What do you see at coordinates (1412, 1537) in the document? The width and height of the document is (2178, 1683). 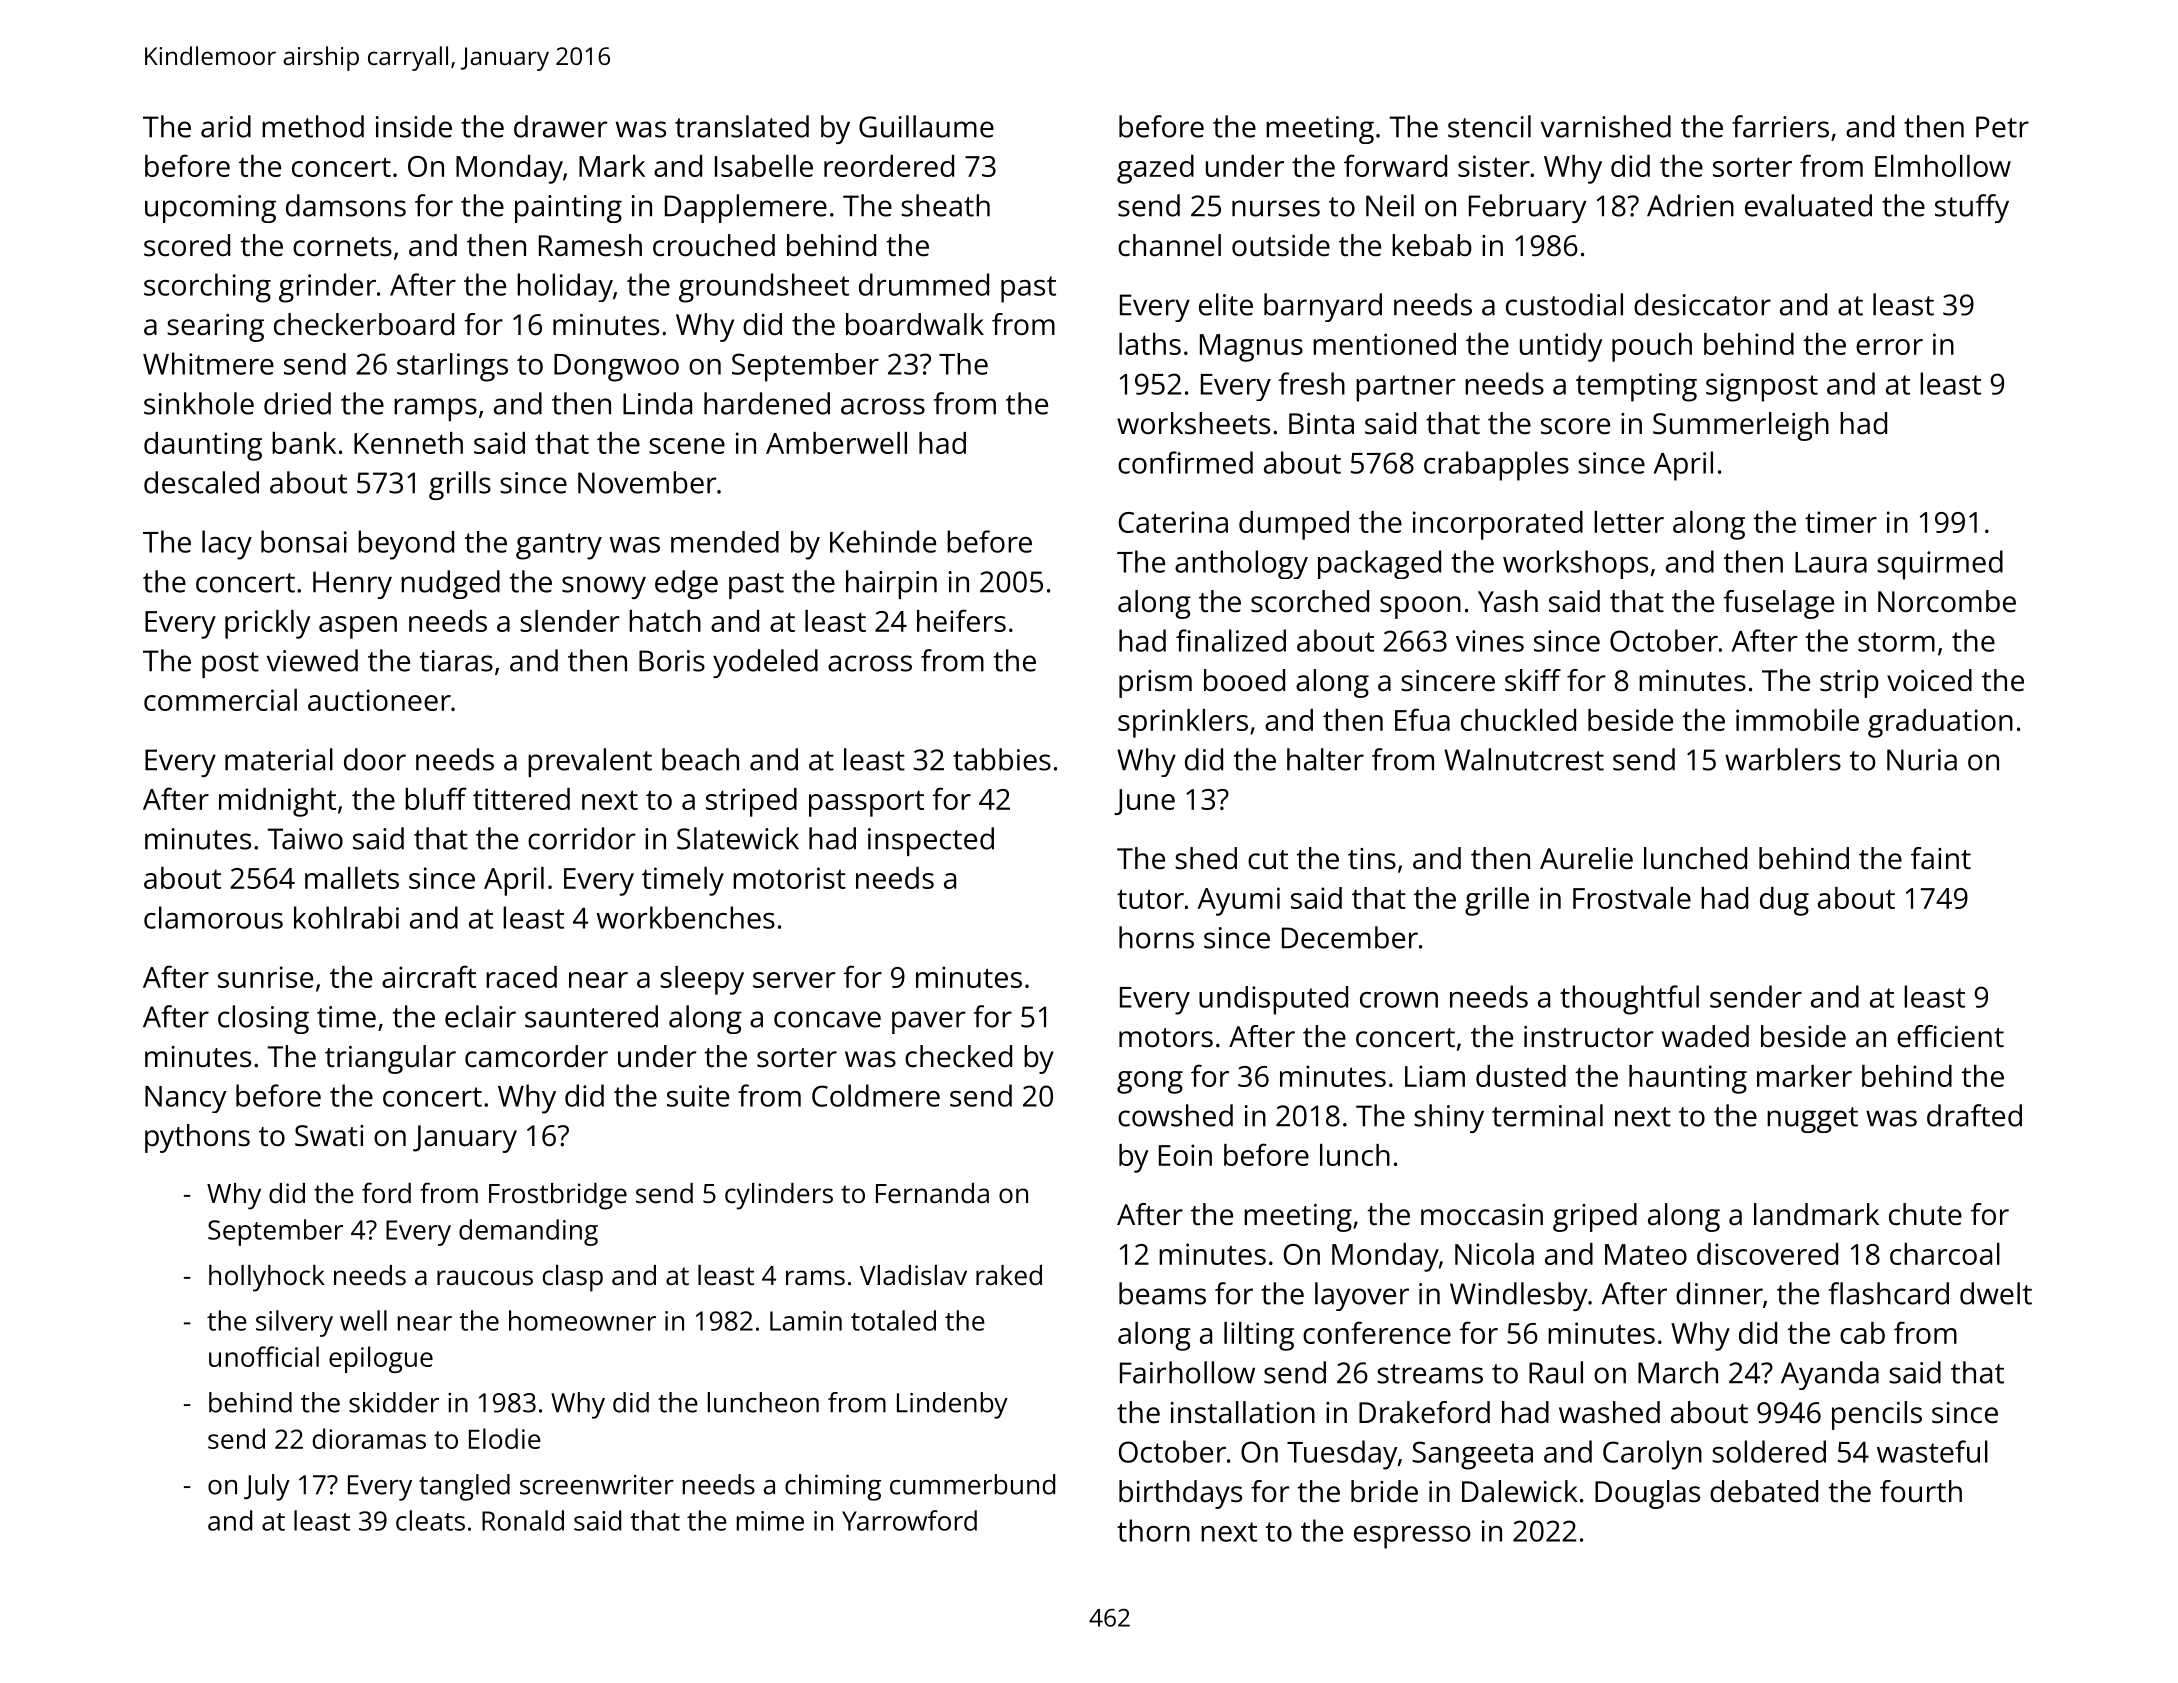 I see `espresso` at bounding box center [1412, 1537].
